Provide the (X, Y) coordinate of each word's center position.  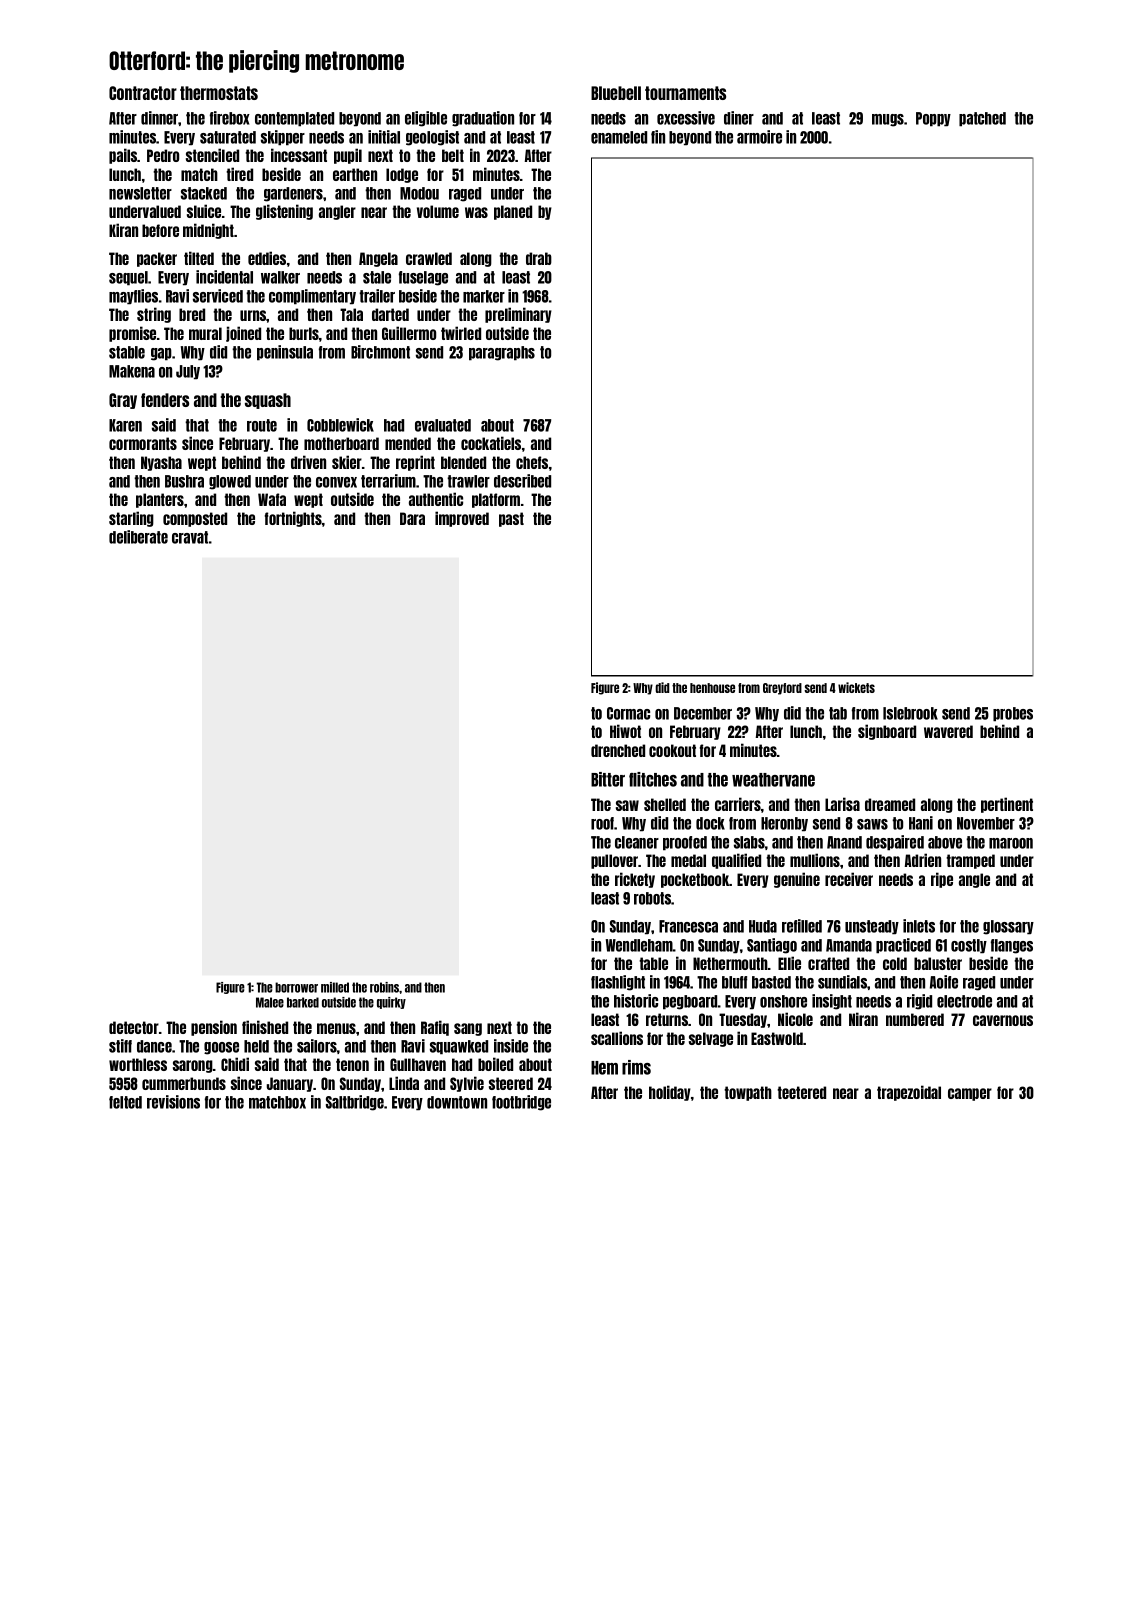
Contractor (143, 93)
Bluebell (616, 93)
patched (982, 119)
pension (214, 1028)
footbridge (521, 1103)
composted (195, 519)
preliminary (518, 315)
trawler (468, 481)
